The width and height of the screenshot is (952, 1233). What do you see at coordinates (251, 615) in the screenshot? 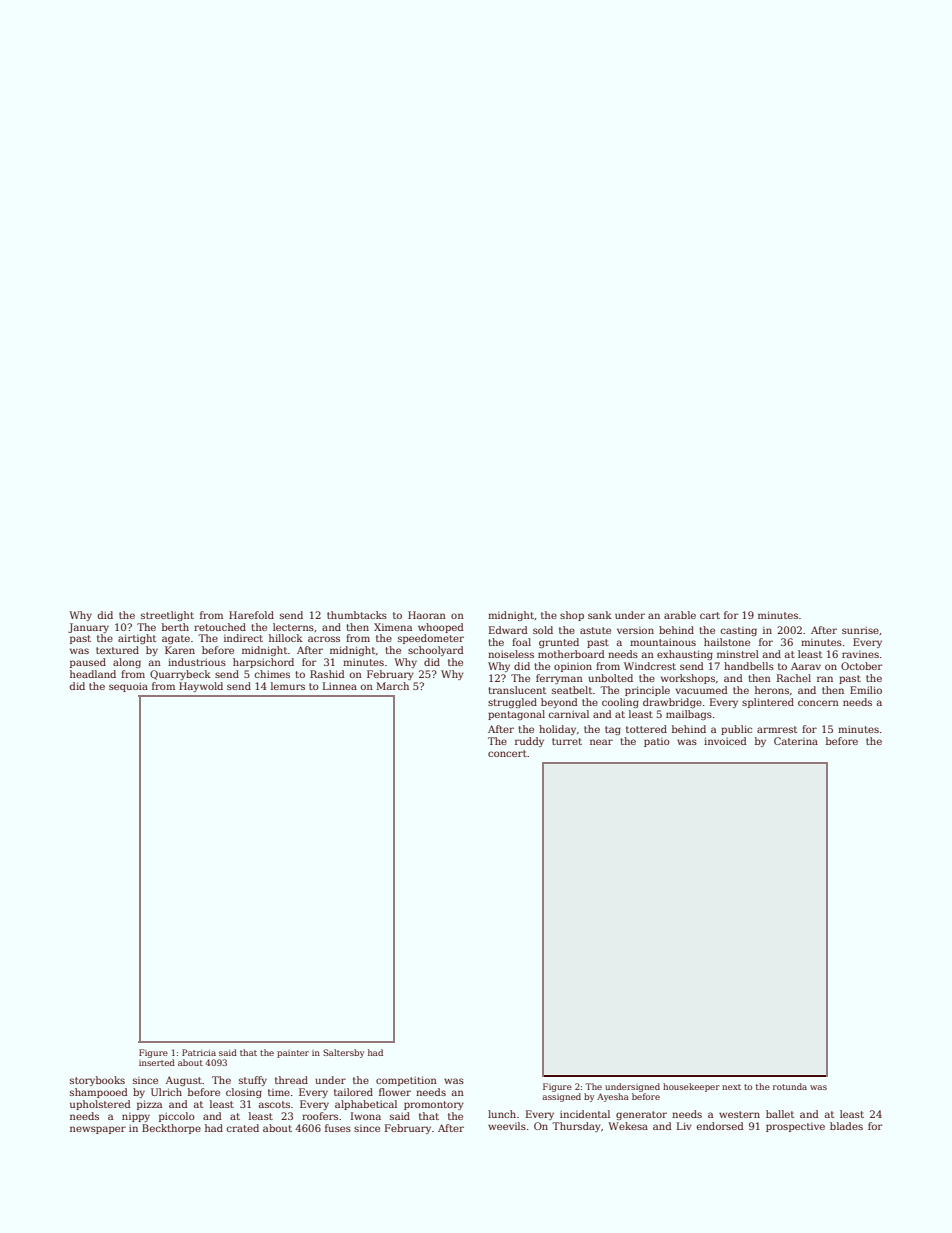
I see `Harefold` at bounding box center [251, 615].
